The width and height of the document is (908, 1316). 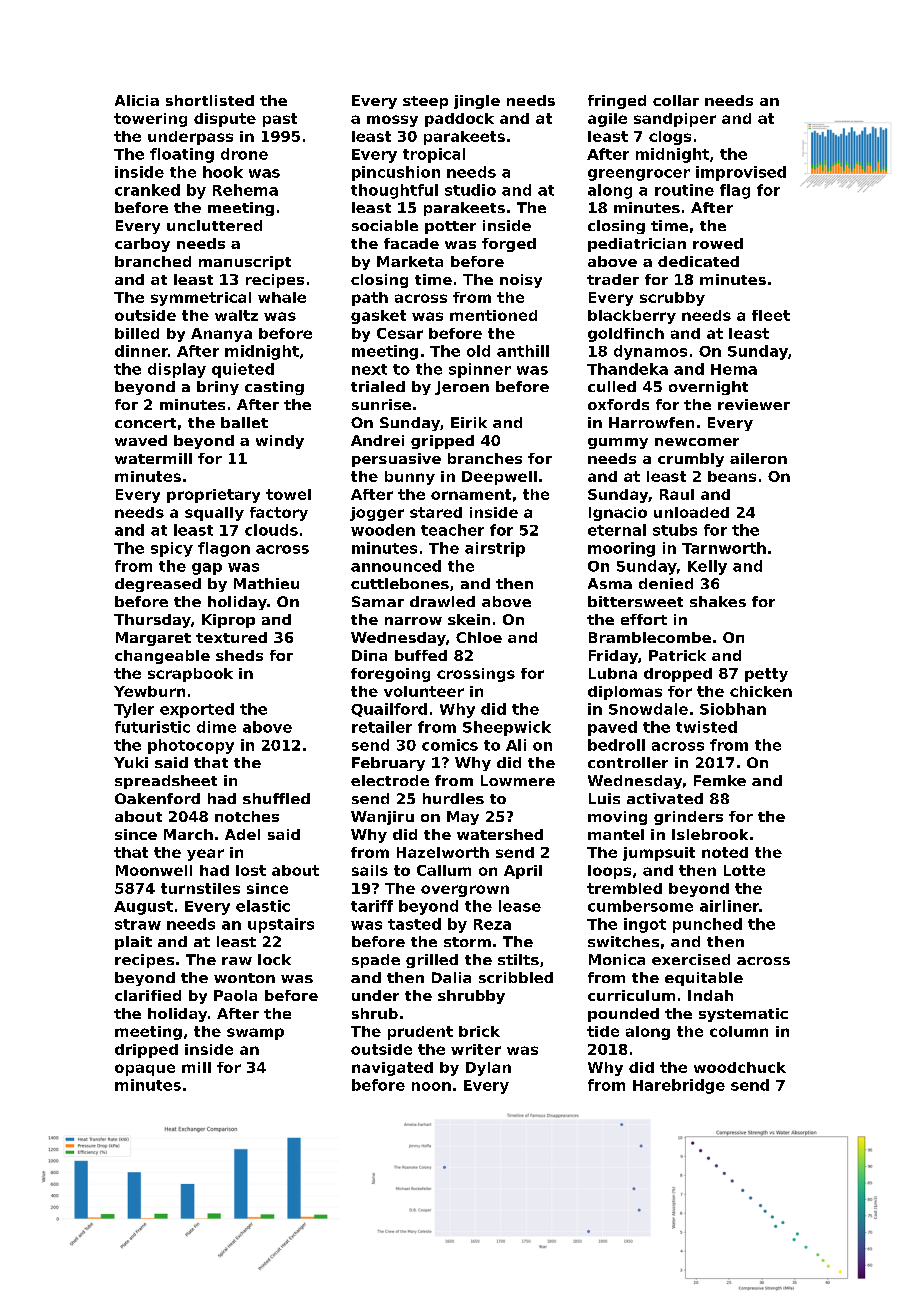 I want to click on opaque, so click(x=145, y=1070).
